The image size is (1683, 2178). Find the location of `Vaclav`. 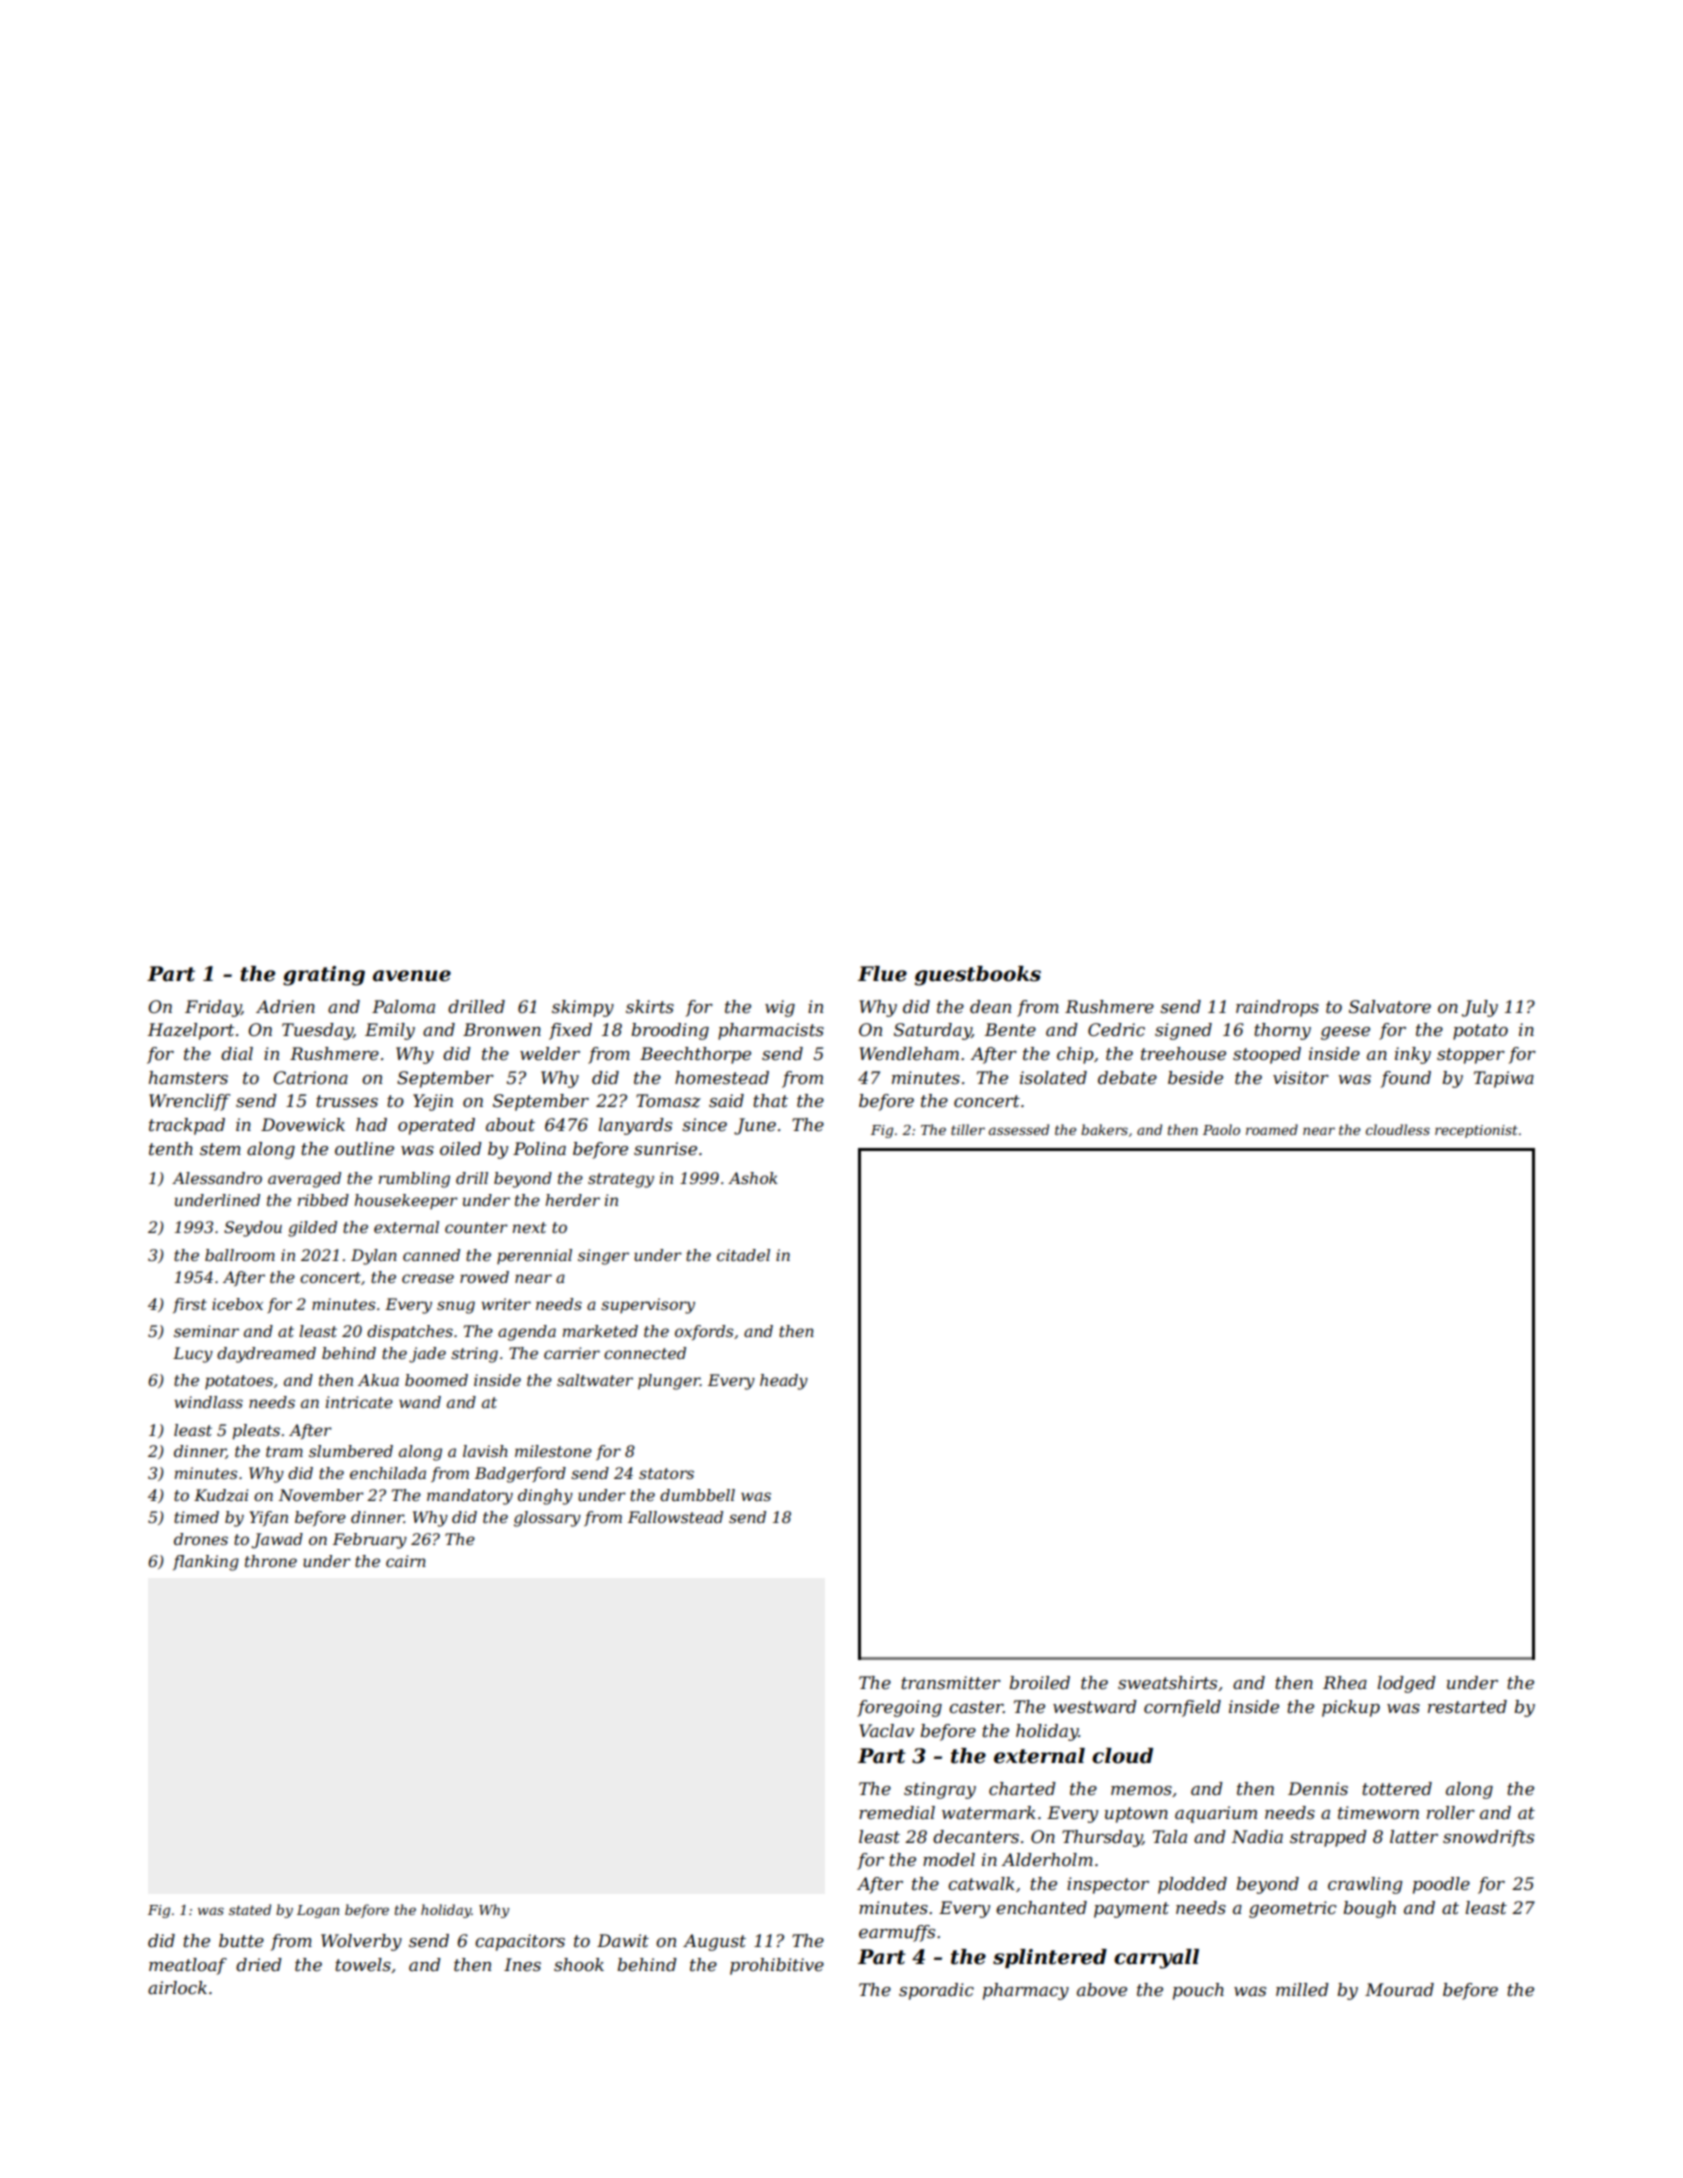

Vaclav is located at coordinates (886, 1731).
